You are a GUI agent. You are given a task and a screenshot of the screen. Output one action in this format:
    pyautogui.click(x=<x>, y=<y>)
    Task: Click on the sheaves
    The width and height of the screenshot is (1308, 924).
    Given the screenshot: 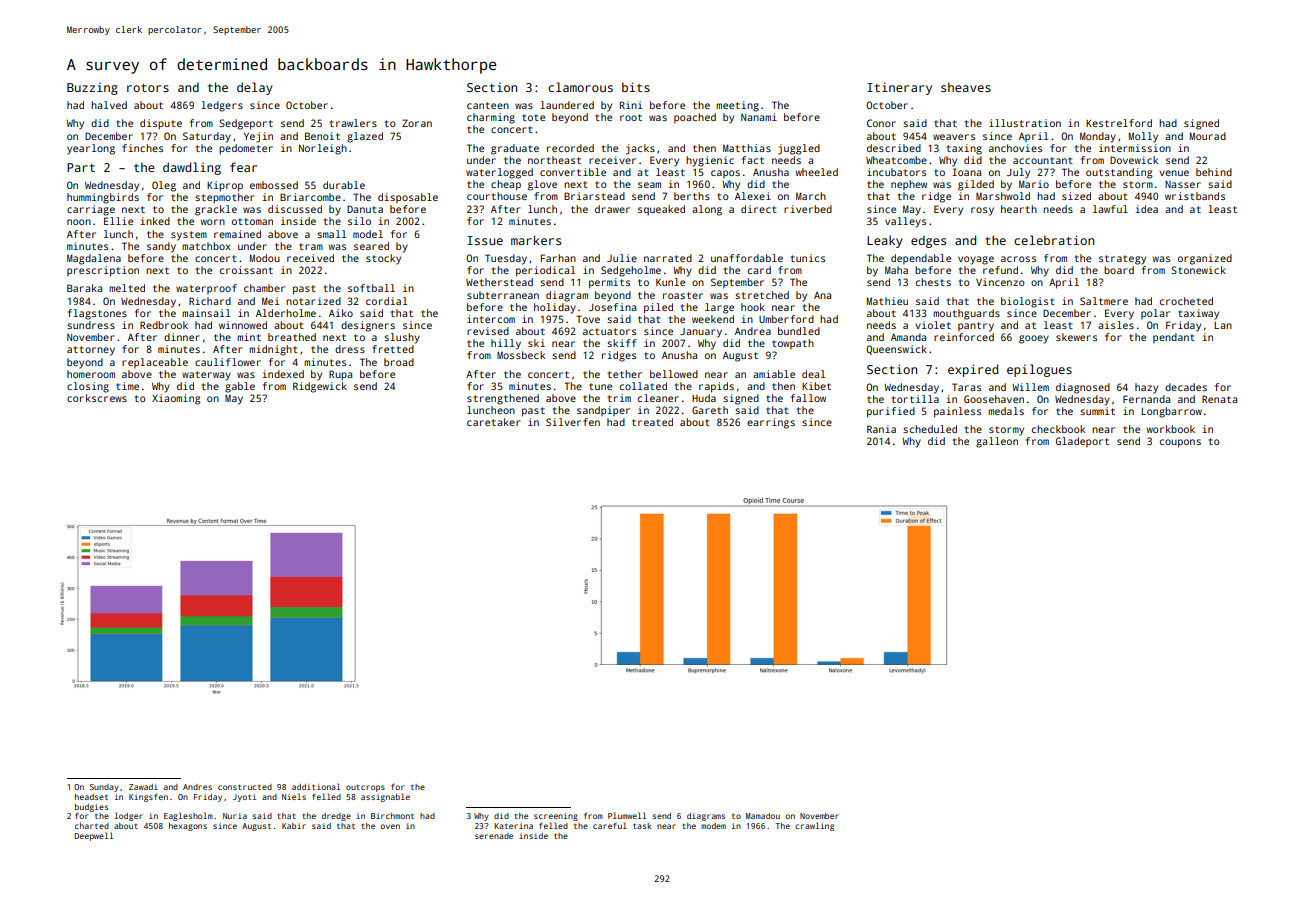 What is the action you would take?
    pyautogui.click(x=966, y=87)
